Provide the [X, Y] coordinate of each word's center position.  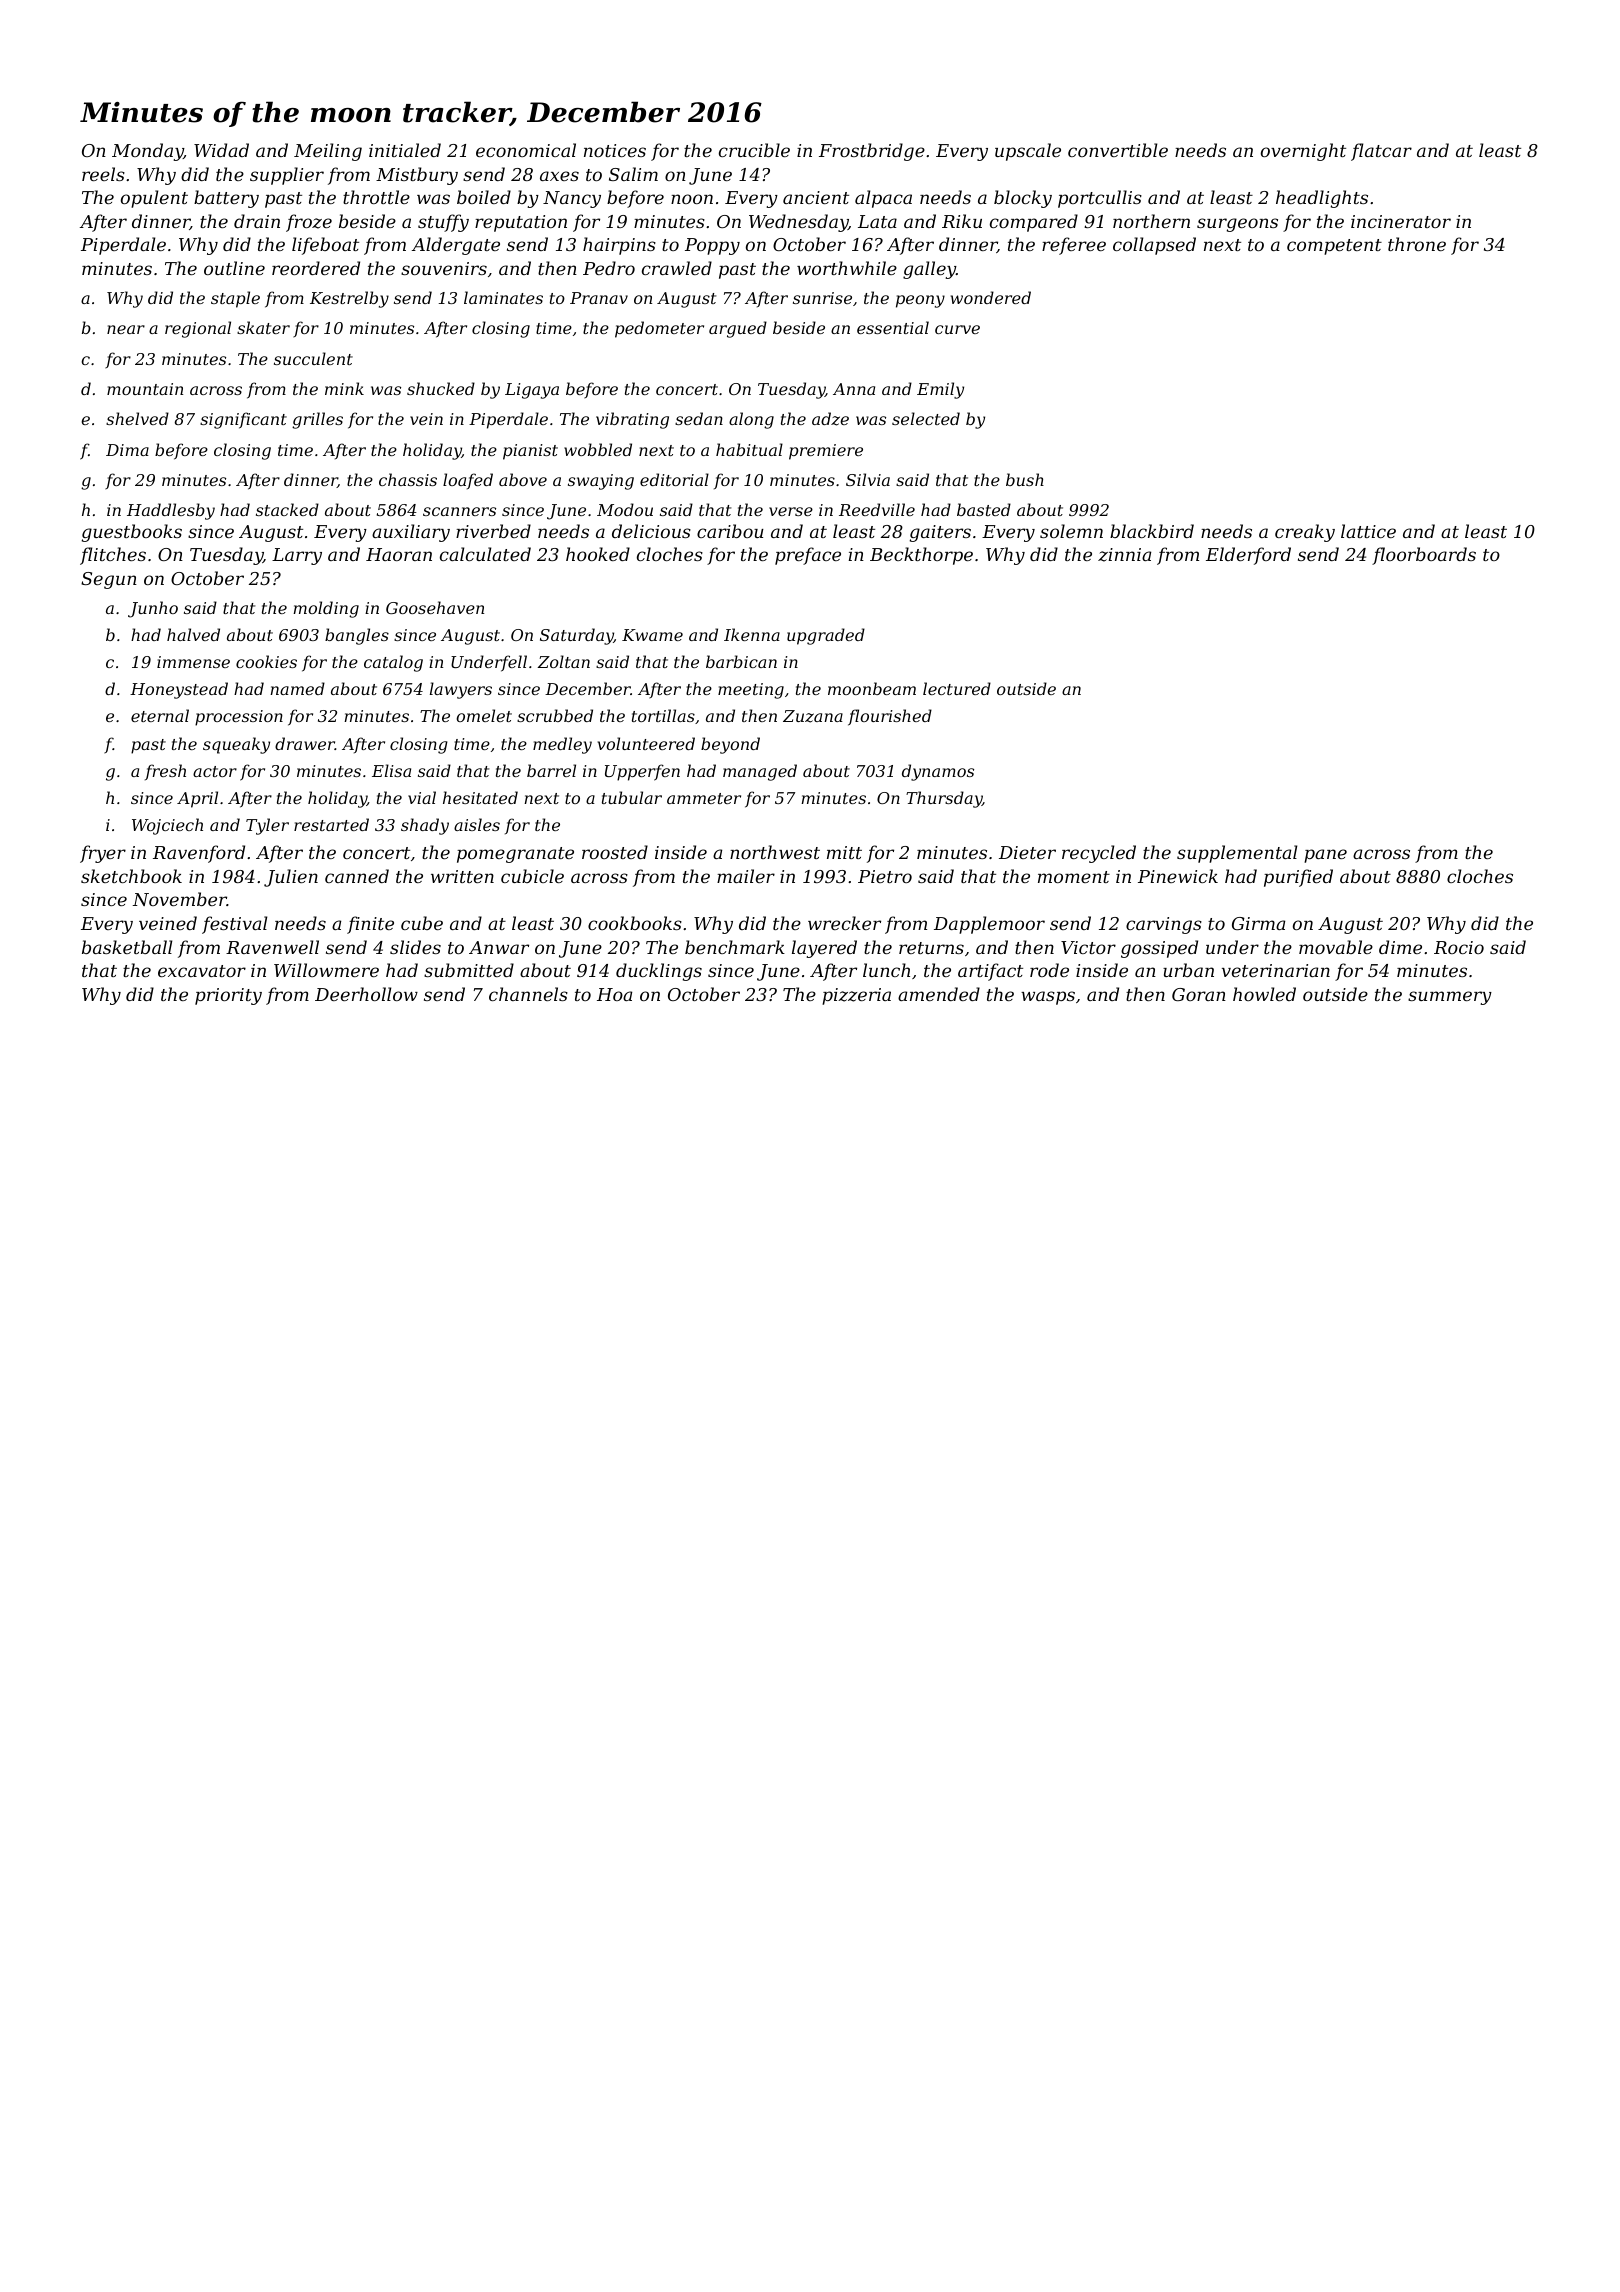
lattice [1368, 531]
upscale [1028, 152]
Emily [940, 390]
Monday [148, 152]
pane [1325, 856]
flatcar [1381, 152]
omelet [484, 715]
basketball [127, 947]
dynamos [938, 772]
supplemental [1237, 854]
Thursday [944, 799]
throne [1417, 244]
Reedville [877, 509]
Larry [297, 556]
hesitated [480, 797]
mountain [145, 389]
